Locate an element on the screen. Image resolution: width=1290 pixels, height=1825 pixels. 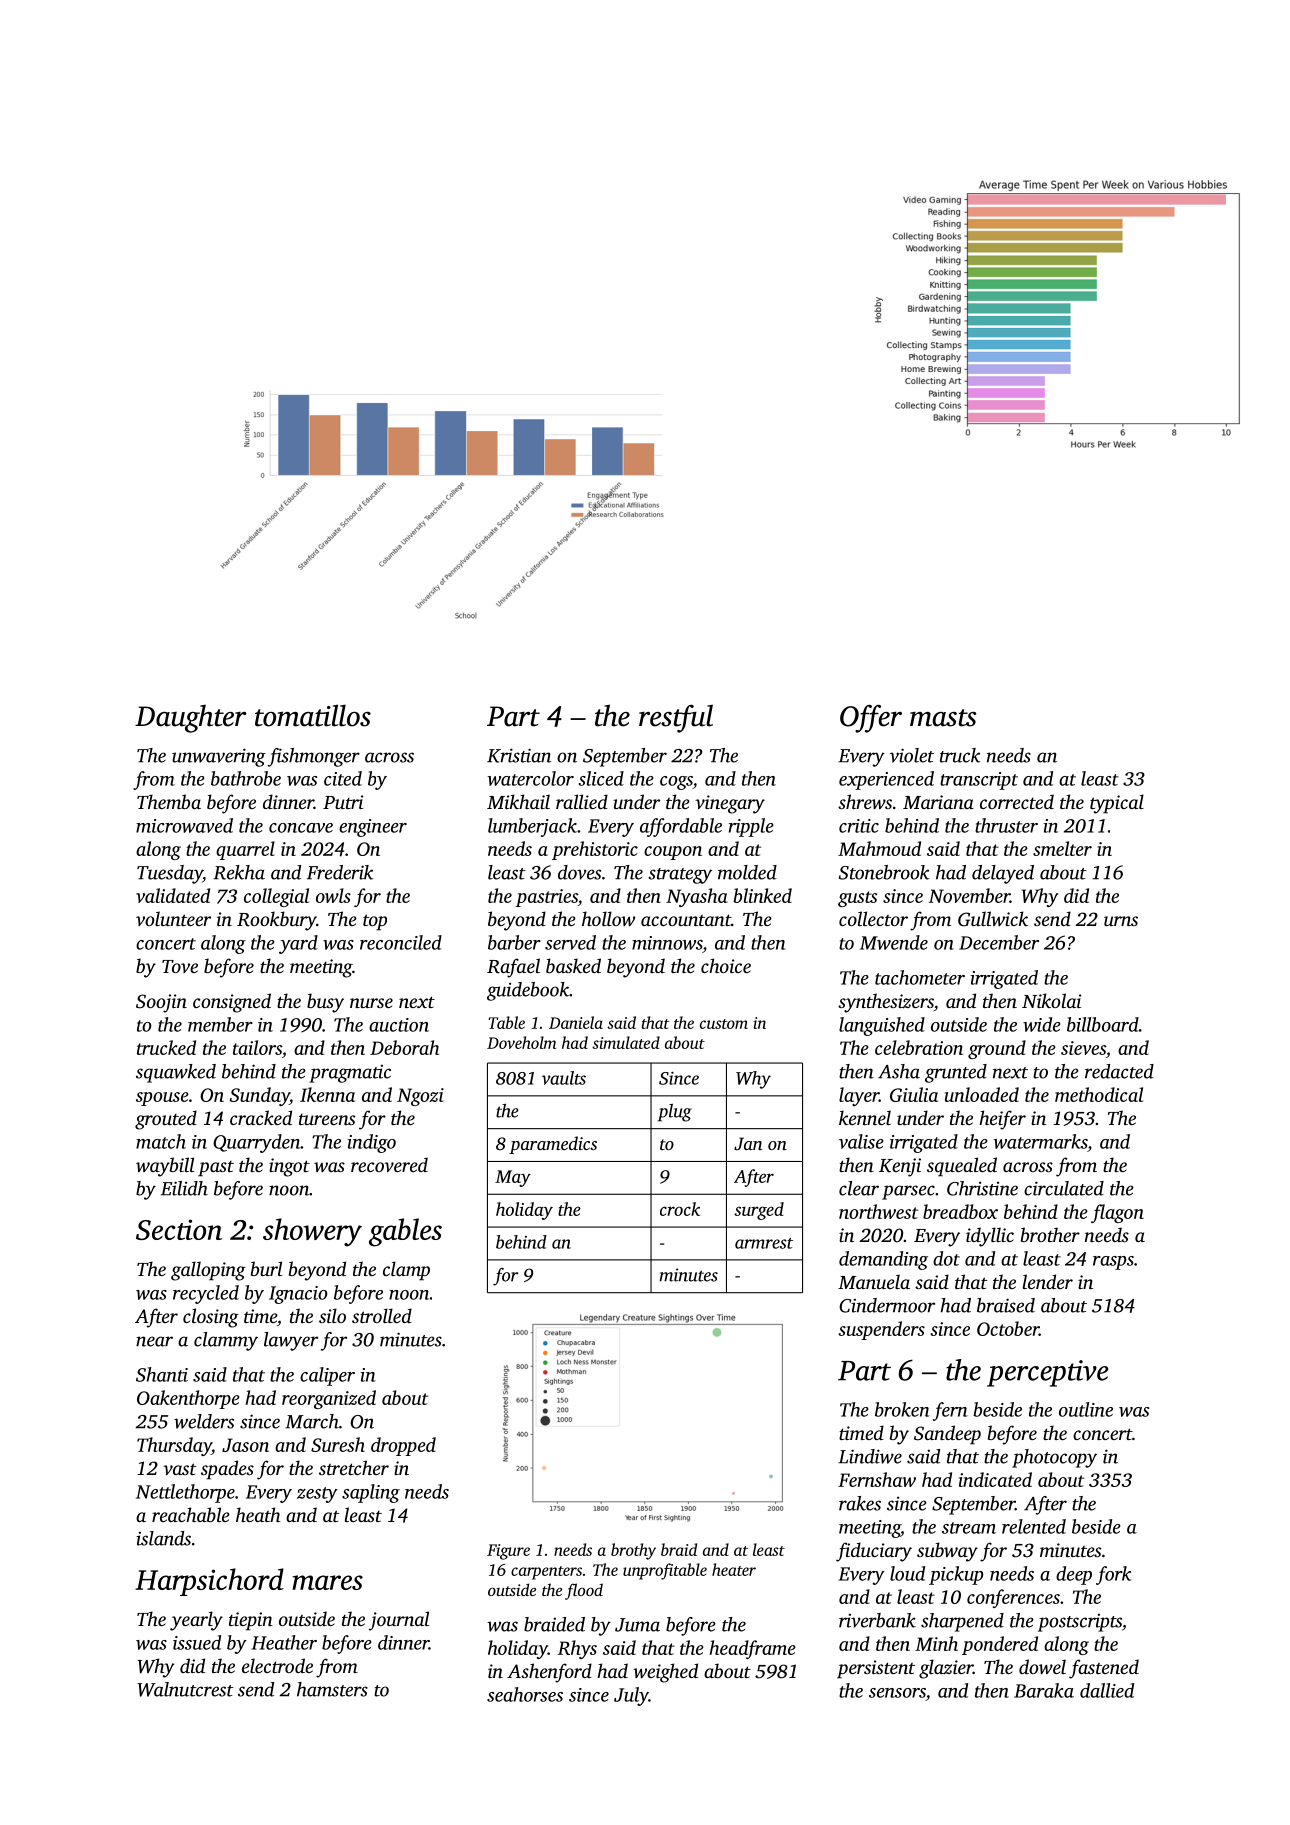
fork is located at coordinates (1113, 1575).
